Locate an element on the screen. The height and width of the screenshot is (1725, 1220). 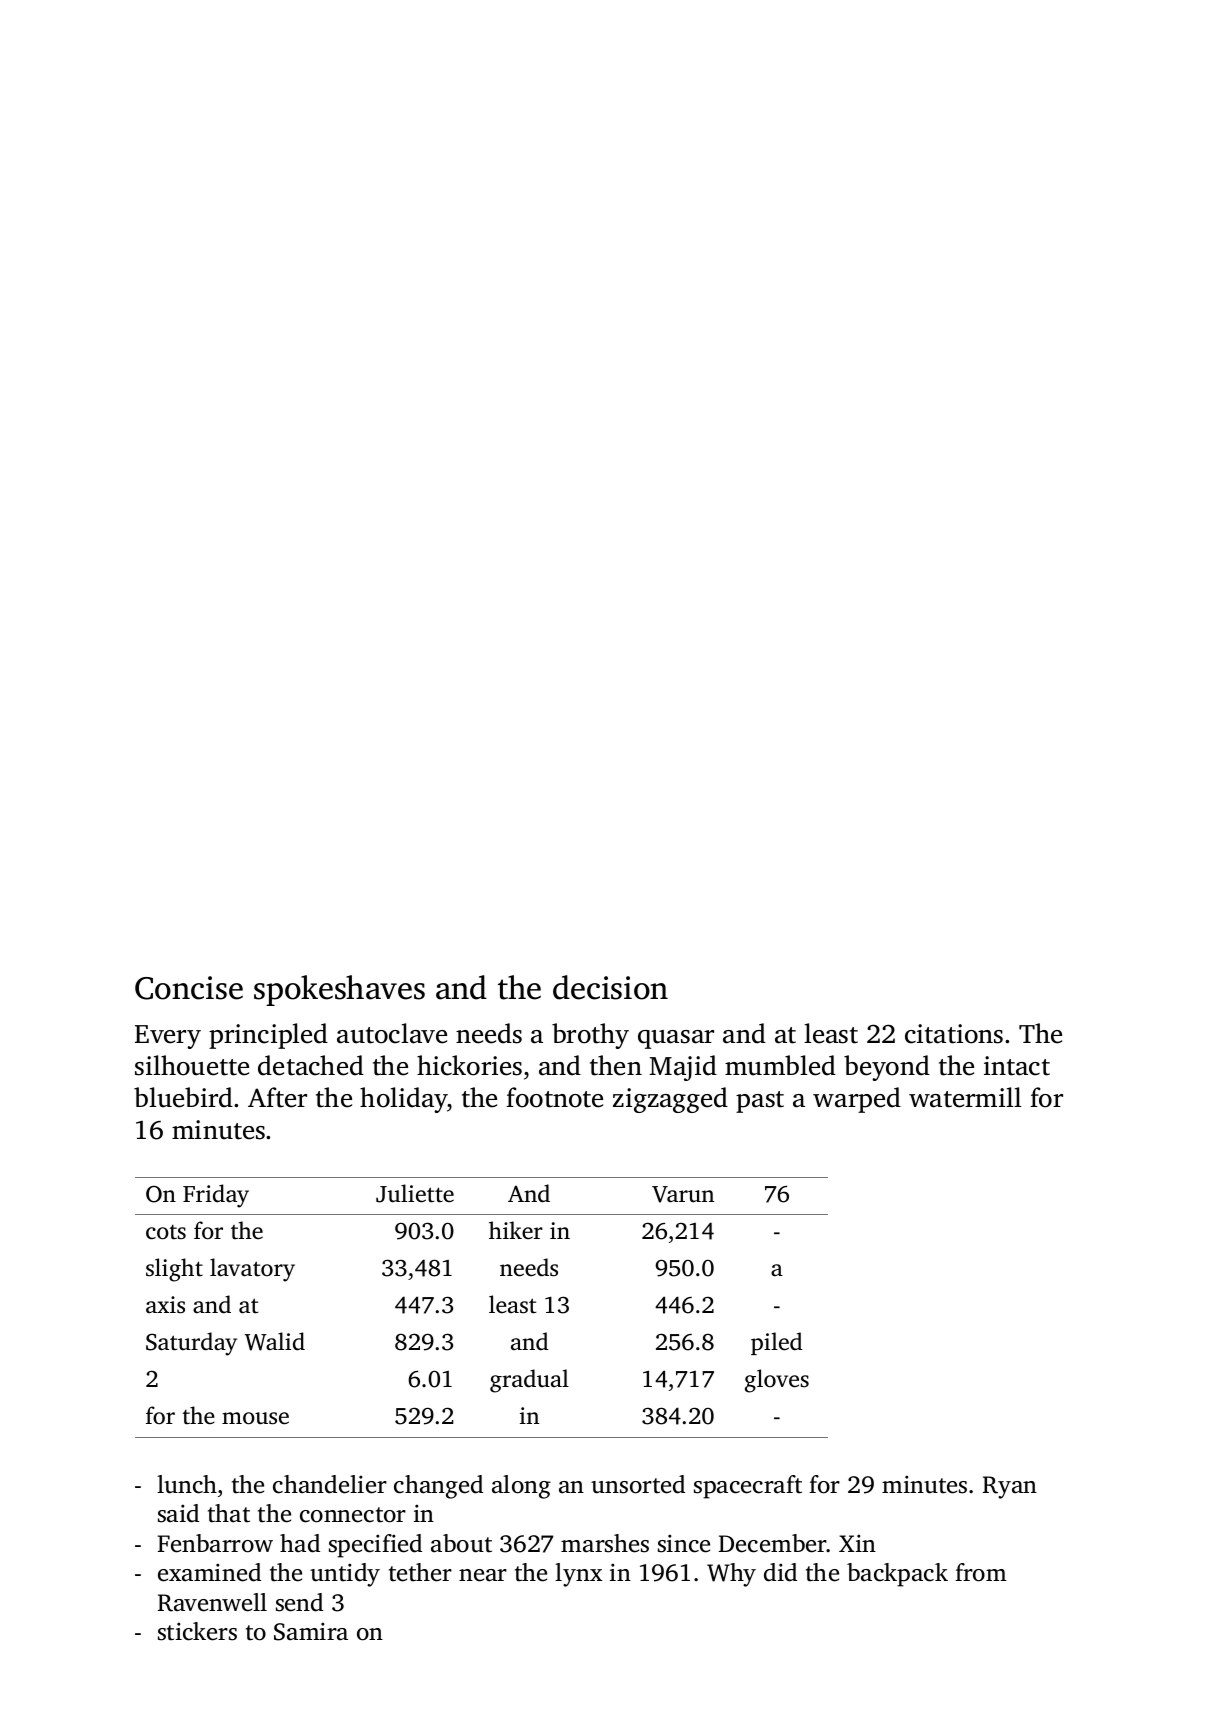
lynx is located at coordinates (578, 1575).
